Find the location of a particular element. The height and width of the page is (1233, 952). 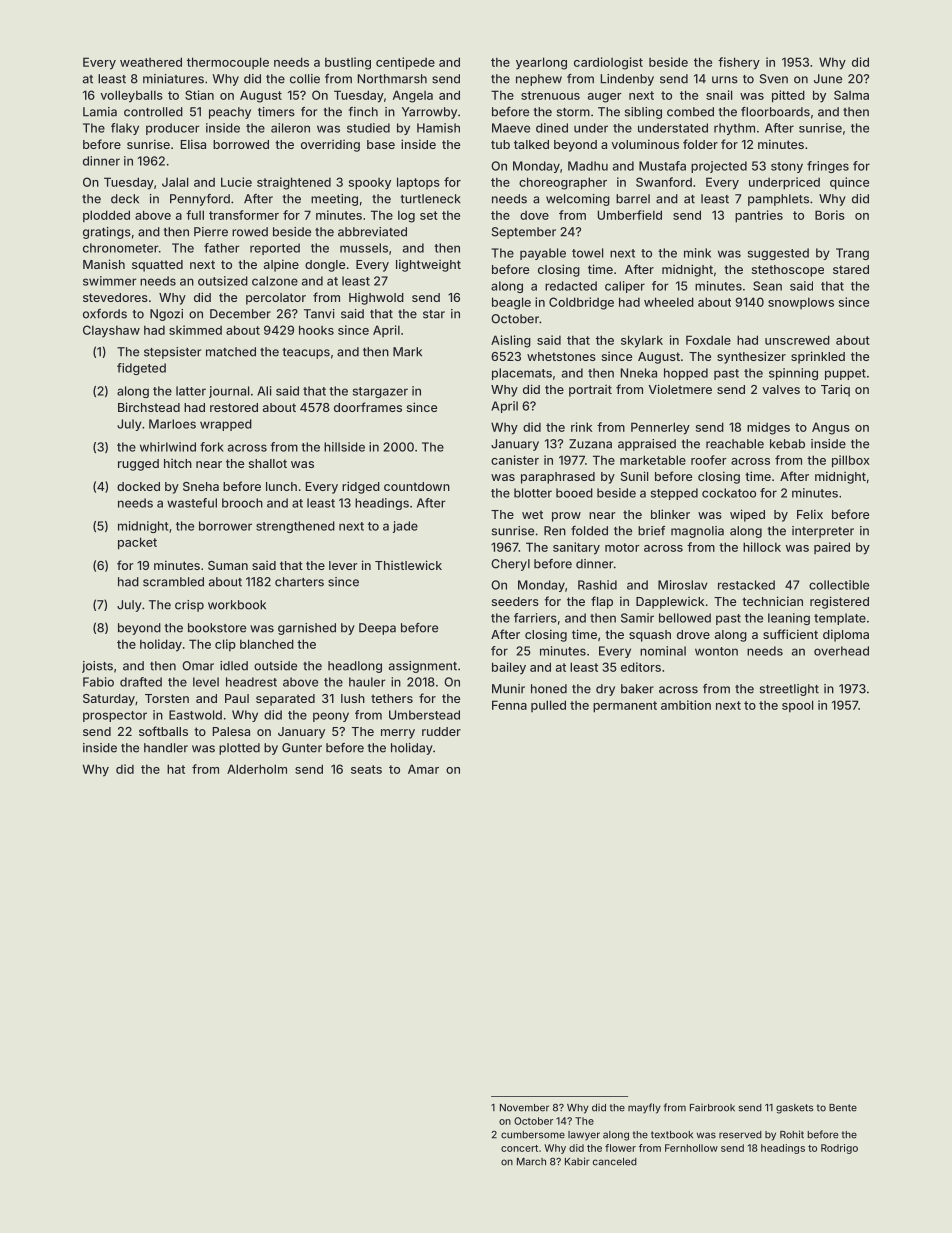

Alderholm is located at coordinates (257, 769).
